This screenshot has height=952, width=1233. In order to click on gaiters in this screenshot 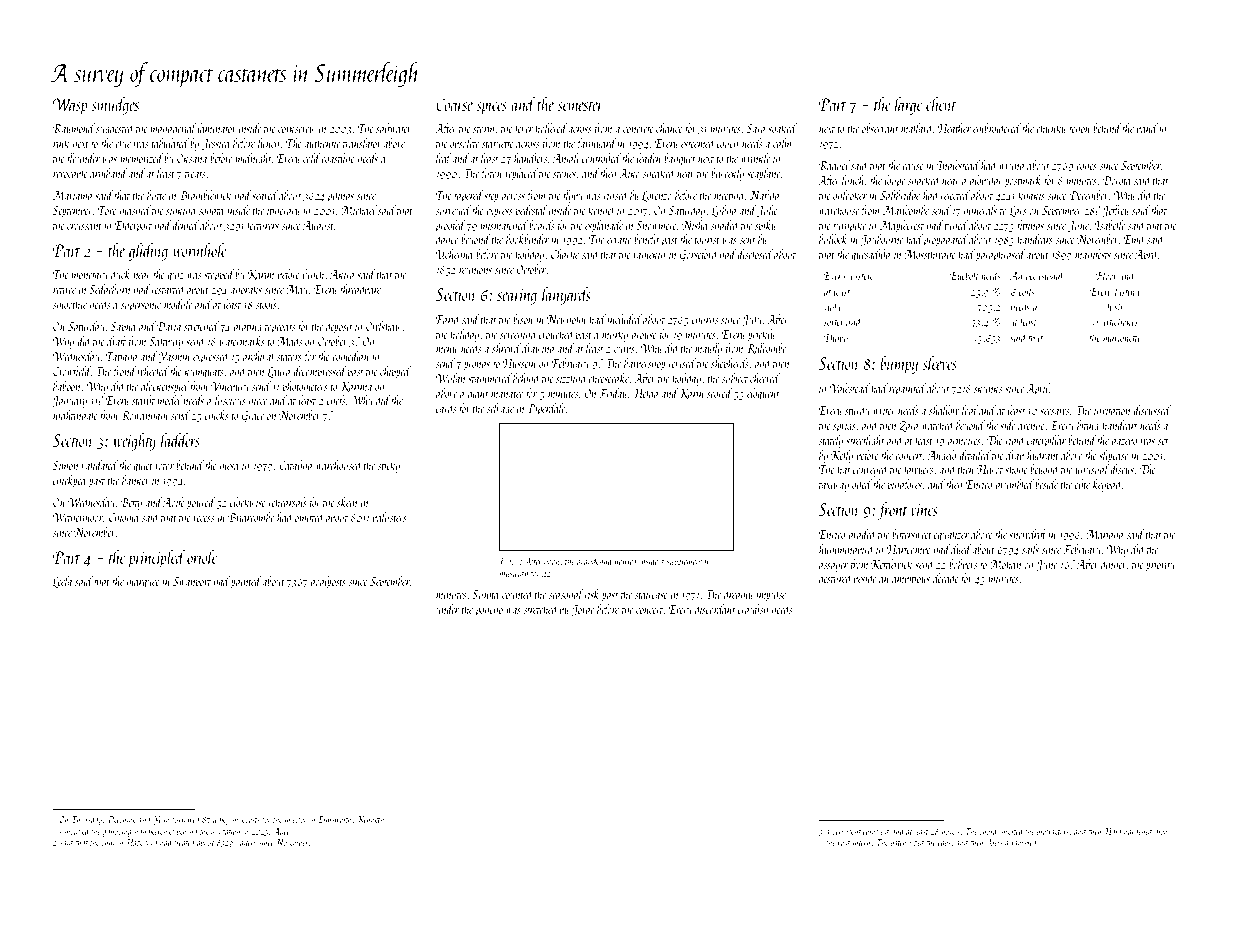, I will do `click(246, 843)`.
